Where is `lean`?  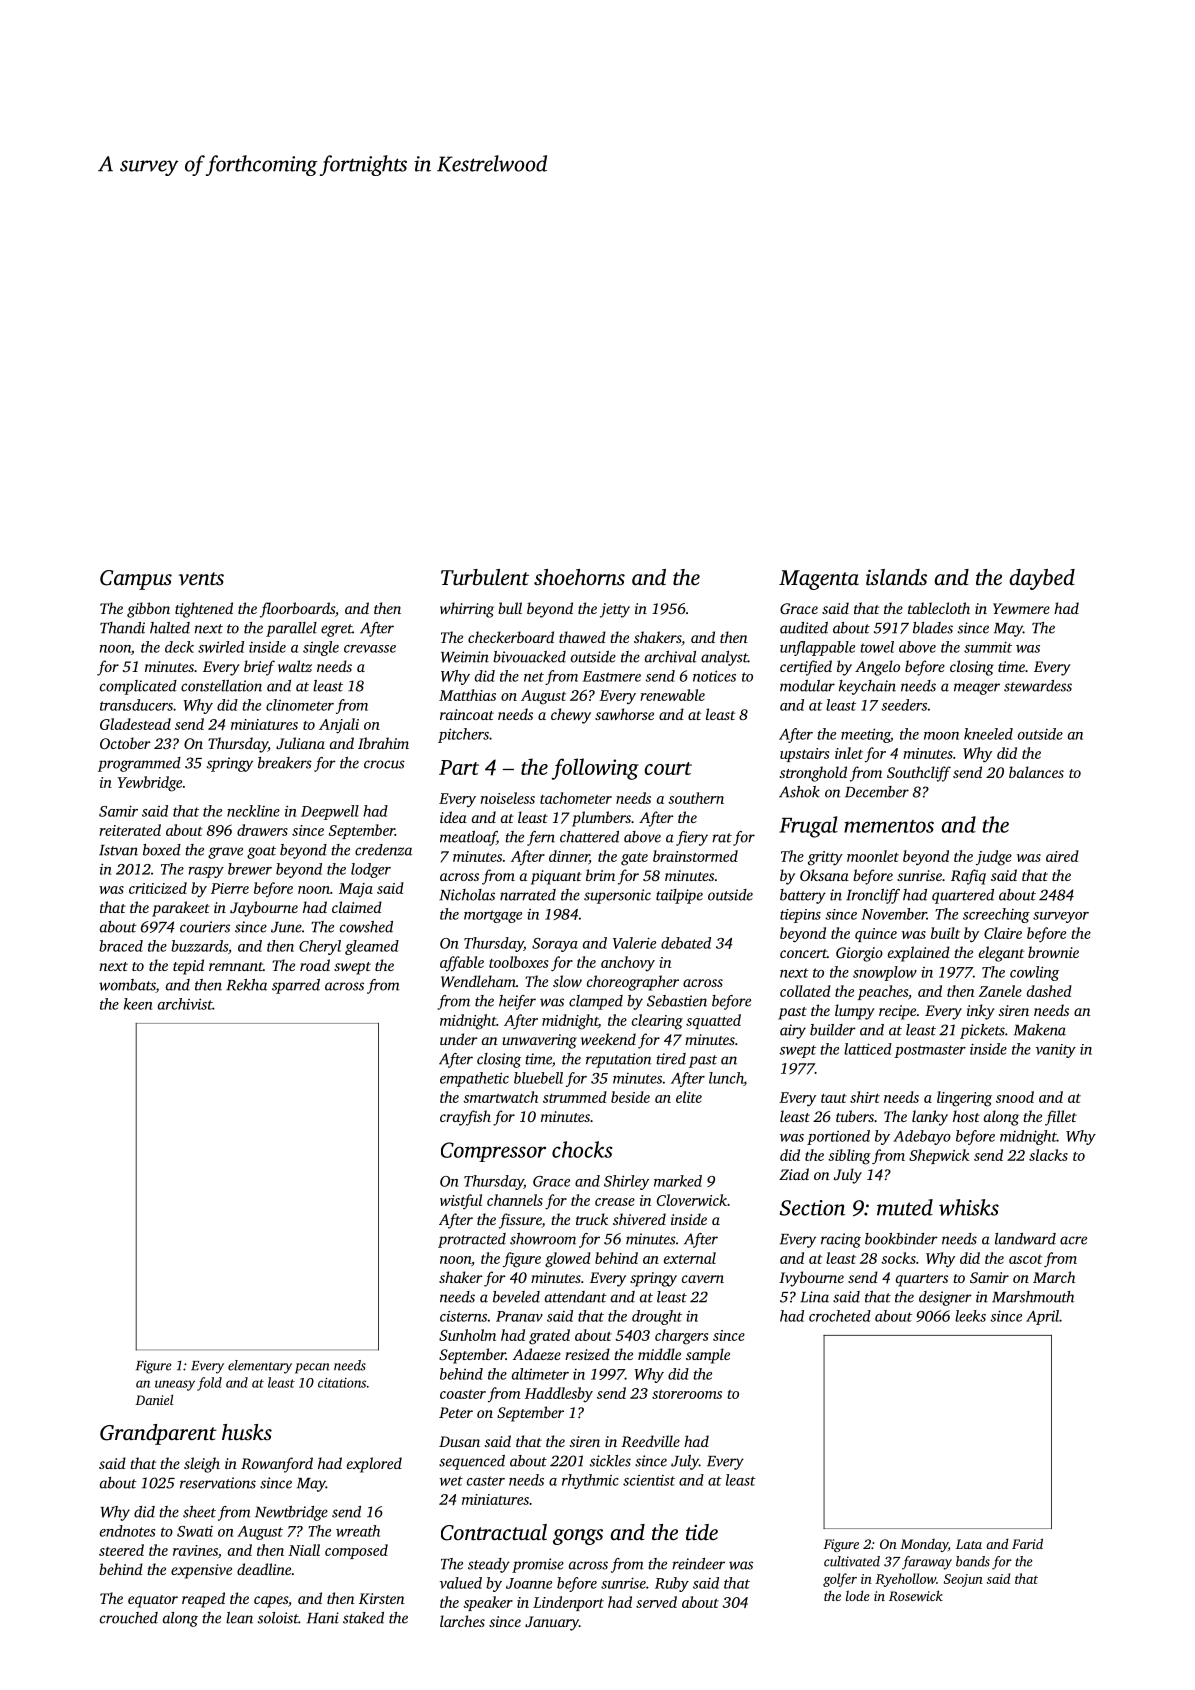 lean is located at coordinates (239, 1618).
